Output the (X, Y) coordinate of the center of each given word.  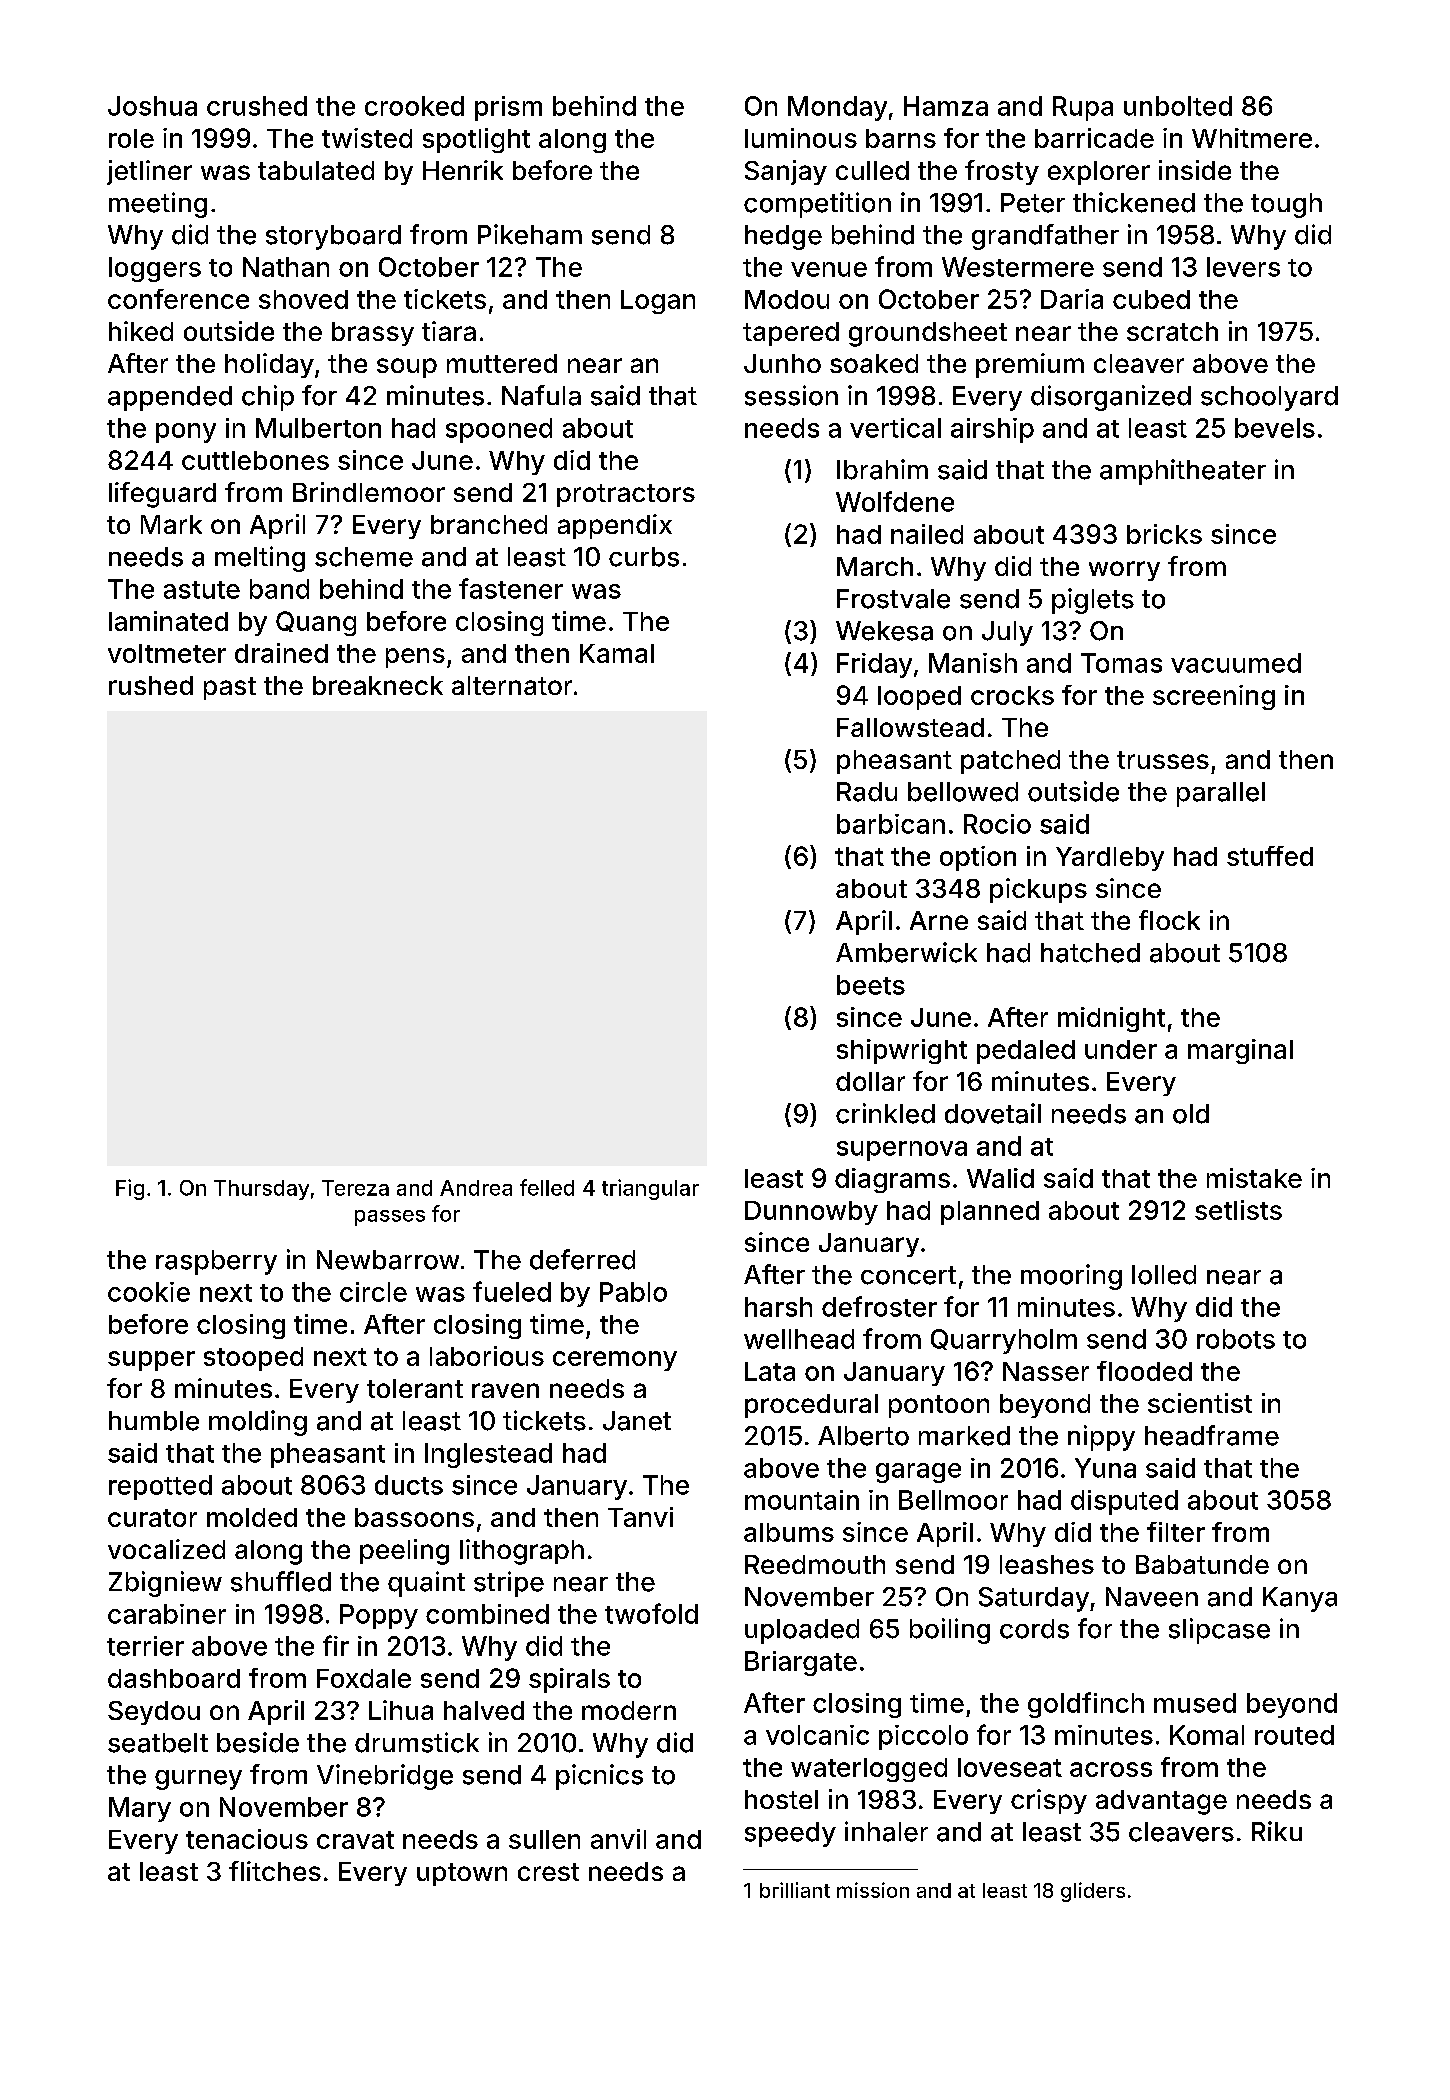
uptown (462, 1874)
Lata (770, 1371)
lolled (1164, 1275)
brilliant (795, 1890)
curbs (644, 557)
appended (170, 398)
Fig (130, 1189)
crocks (1012, 695)
